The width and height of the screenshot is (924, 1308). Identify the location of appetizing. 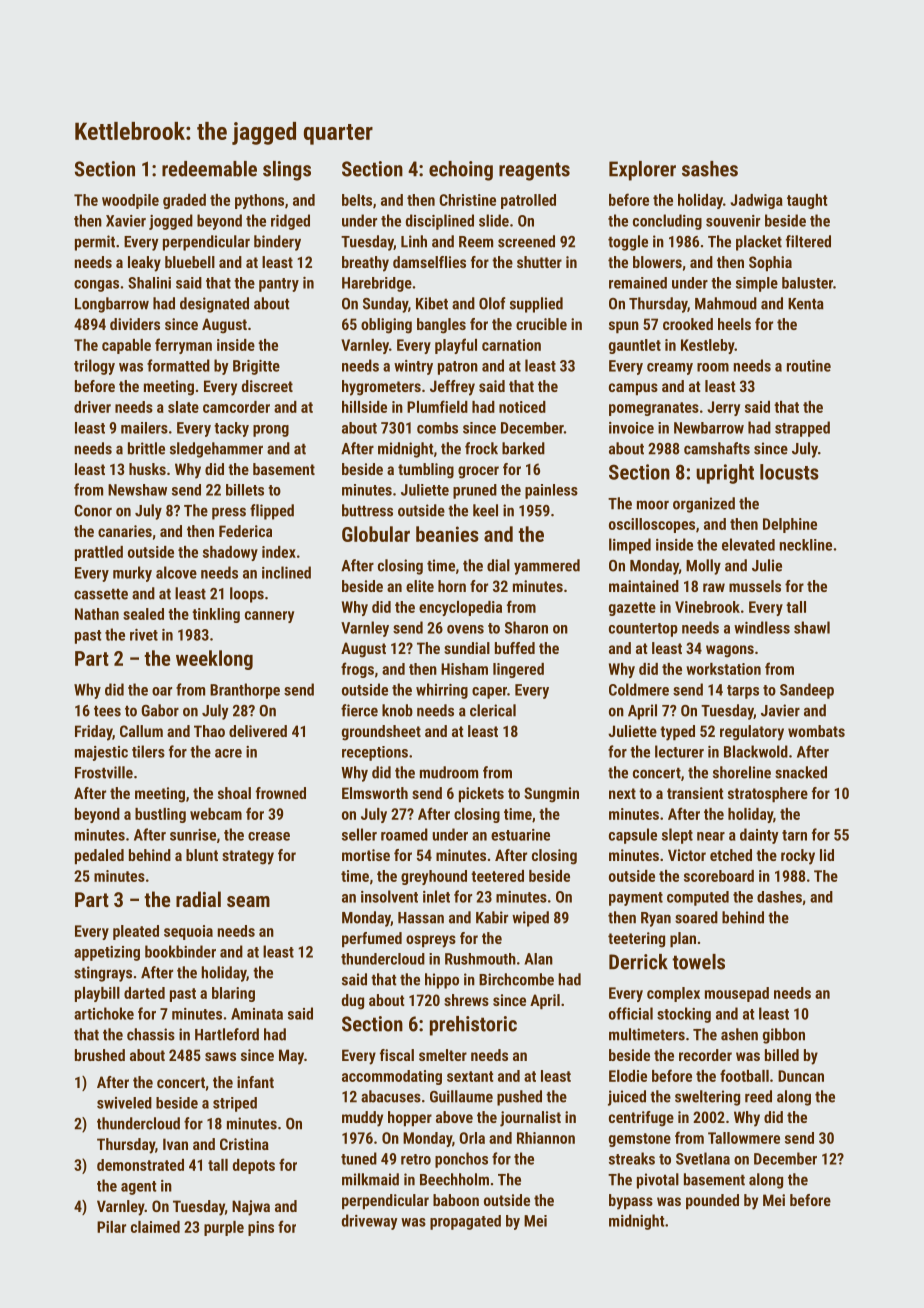
(107, 953).
